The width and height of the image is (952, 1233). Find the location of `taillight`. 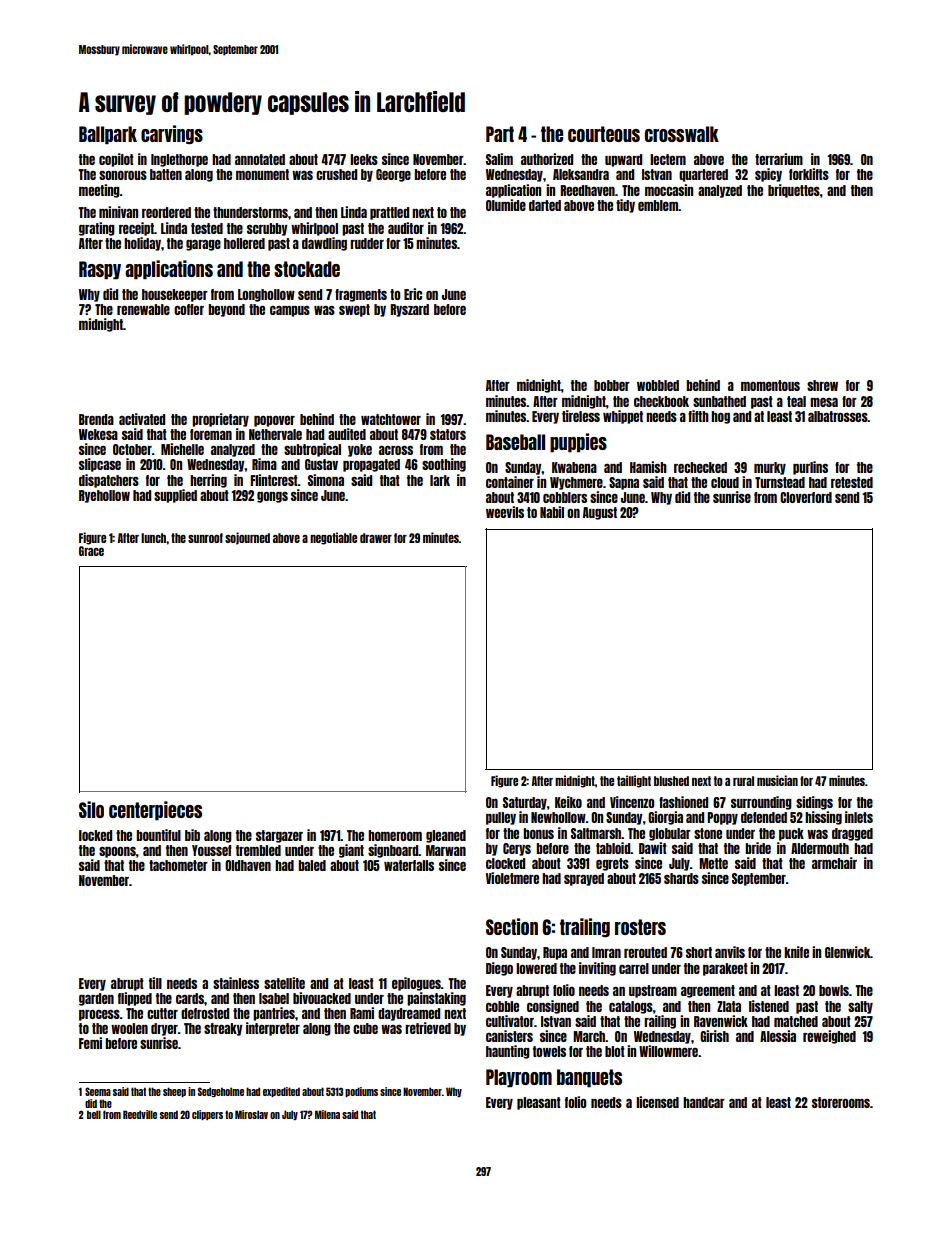

taillight is located at coordinates (634, 781).
